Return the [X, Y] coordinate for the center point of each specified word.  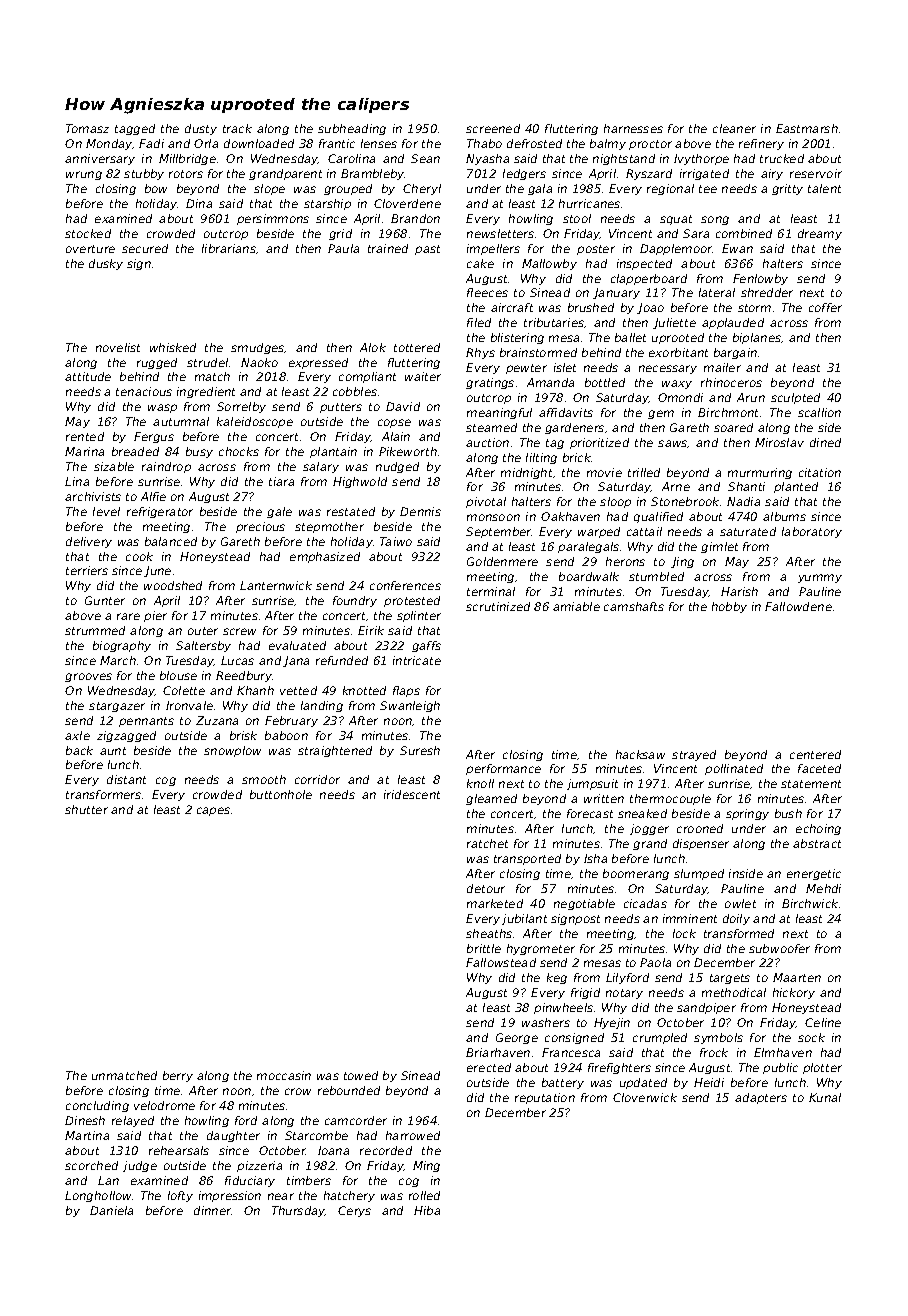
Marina [84, 451]
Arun [751, 397]
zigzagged [126, 736]
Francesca [571, 1052]
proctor [650, 145]
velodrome [164, 1105]
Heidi [709, 1082]
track [237, 128]
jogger [649, 829]
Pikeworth [408, 451]
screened [493, 128]
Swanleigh [410, 706]
